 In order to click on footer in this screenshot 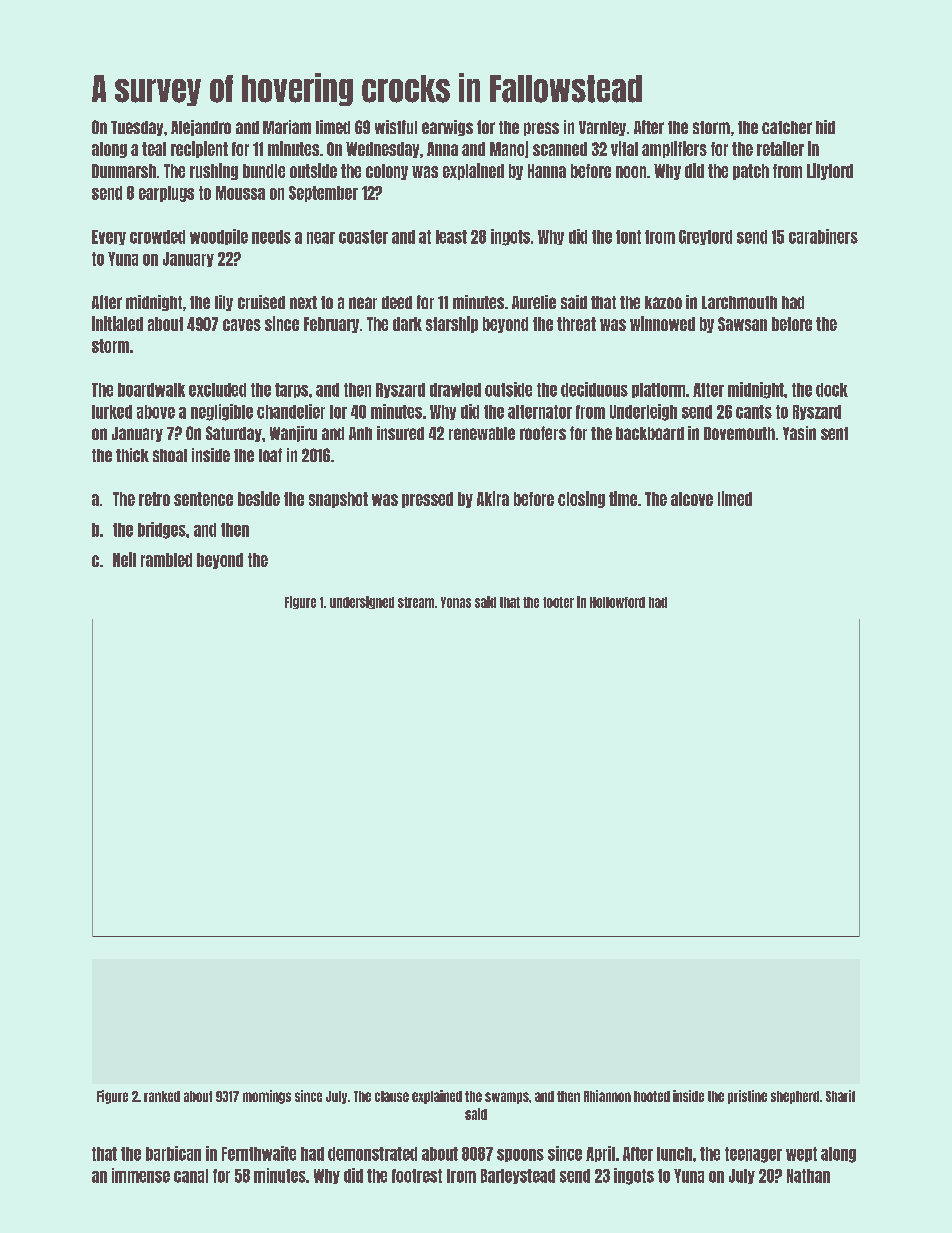, I will do `click(558, 602)`.
